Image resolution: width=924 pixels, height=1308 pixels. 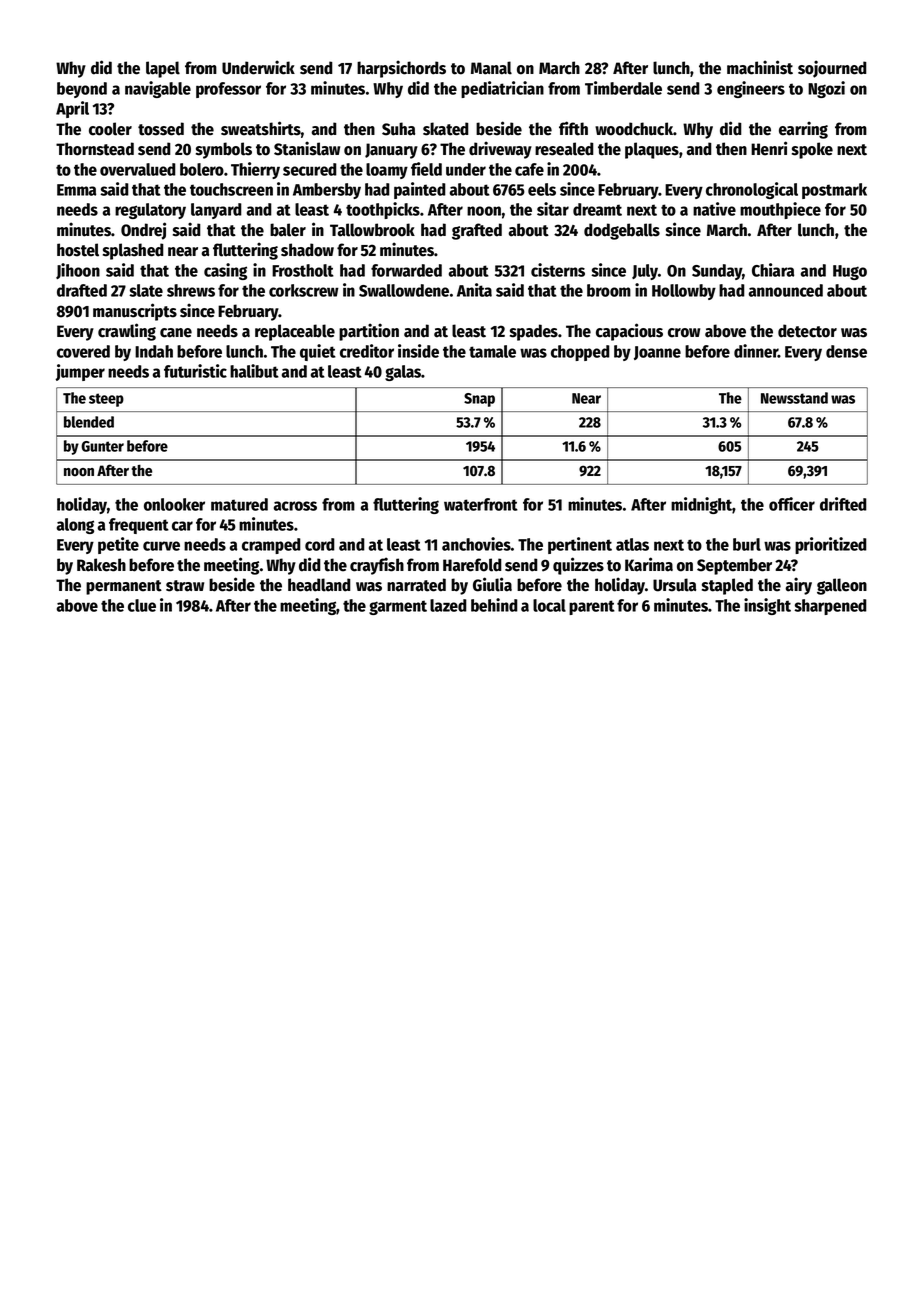 What do you see at coordinates (174, 504) in the document?
I see `onlooker` at bounding box center [174, 504].
